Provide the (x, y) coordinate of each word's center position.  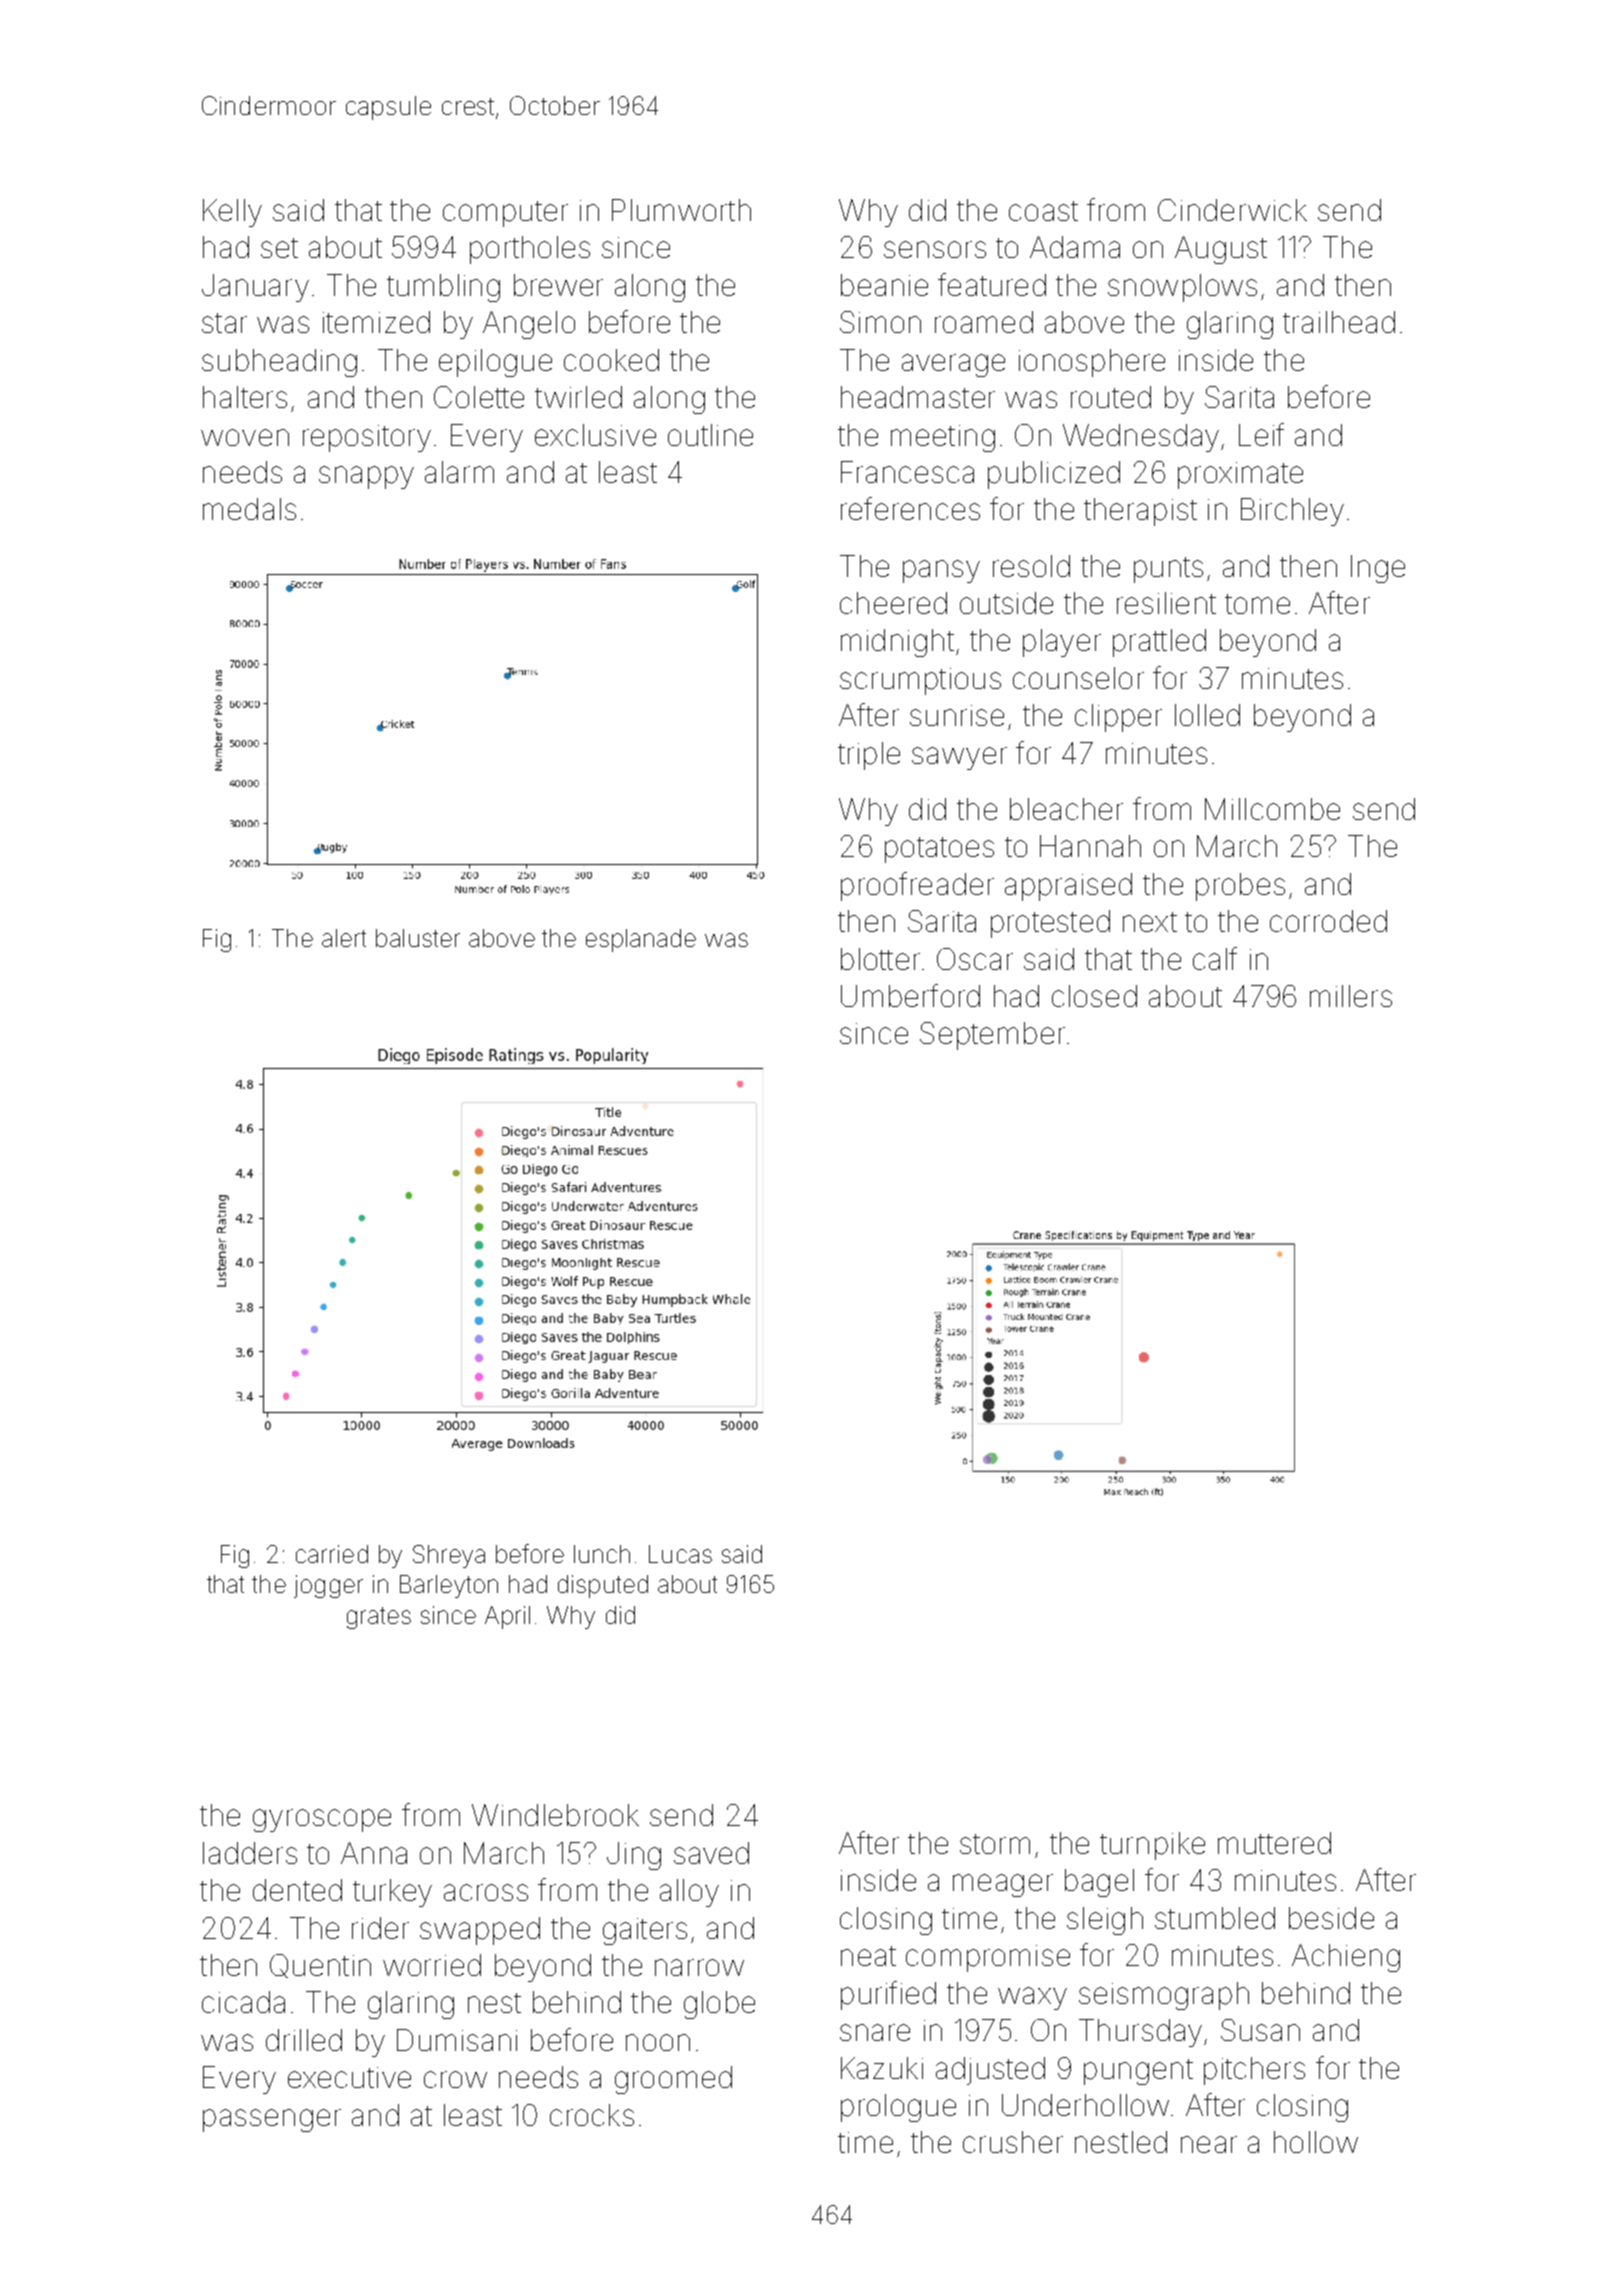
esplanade (641, 940)
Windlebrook (555, 1815)
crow (455, 2079)
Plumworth (681, 210)
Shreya (449, 1556)
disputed (603, 1586)
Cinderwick (1232, 210)
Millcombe (1272, 809)
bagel (1099, 1883)
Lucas (680, 1554)
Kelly (232, 213)
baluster (418, 938)
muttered (1274, 1843)
